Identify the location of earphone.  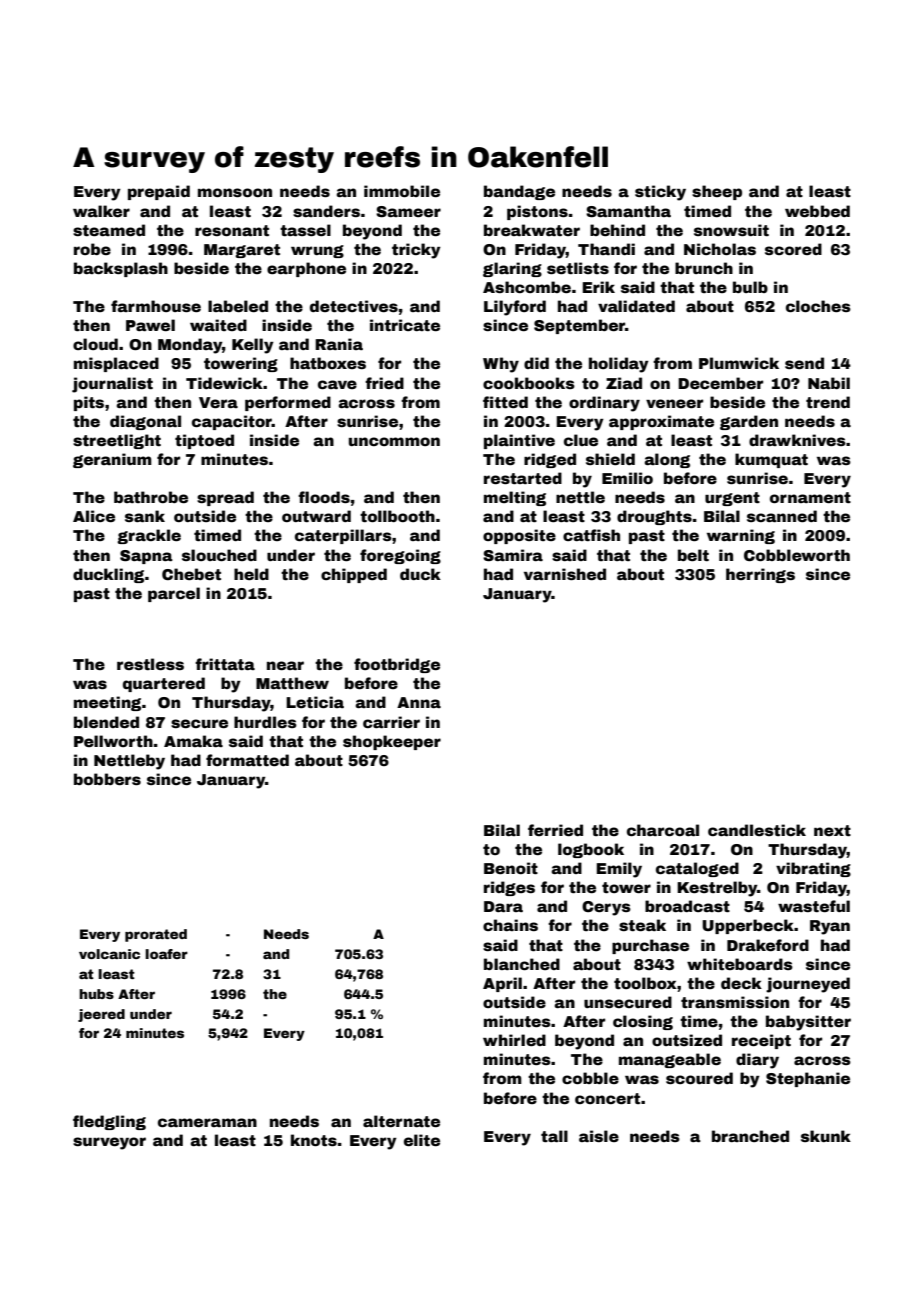
(306, 269).
